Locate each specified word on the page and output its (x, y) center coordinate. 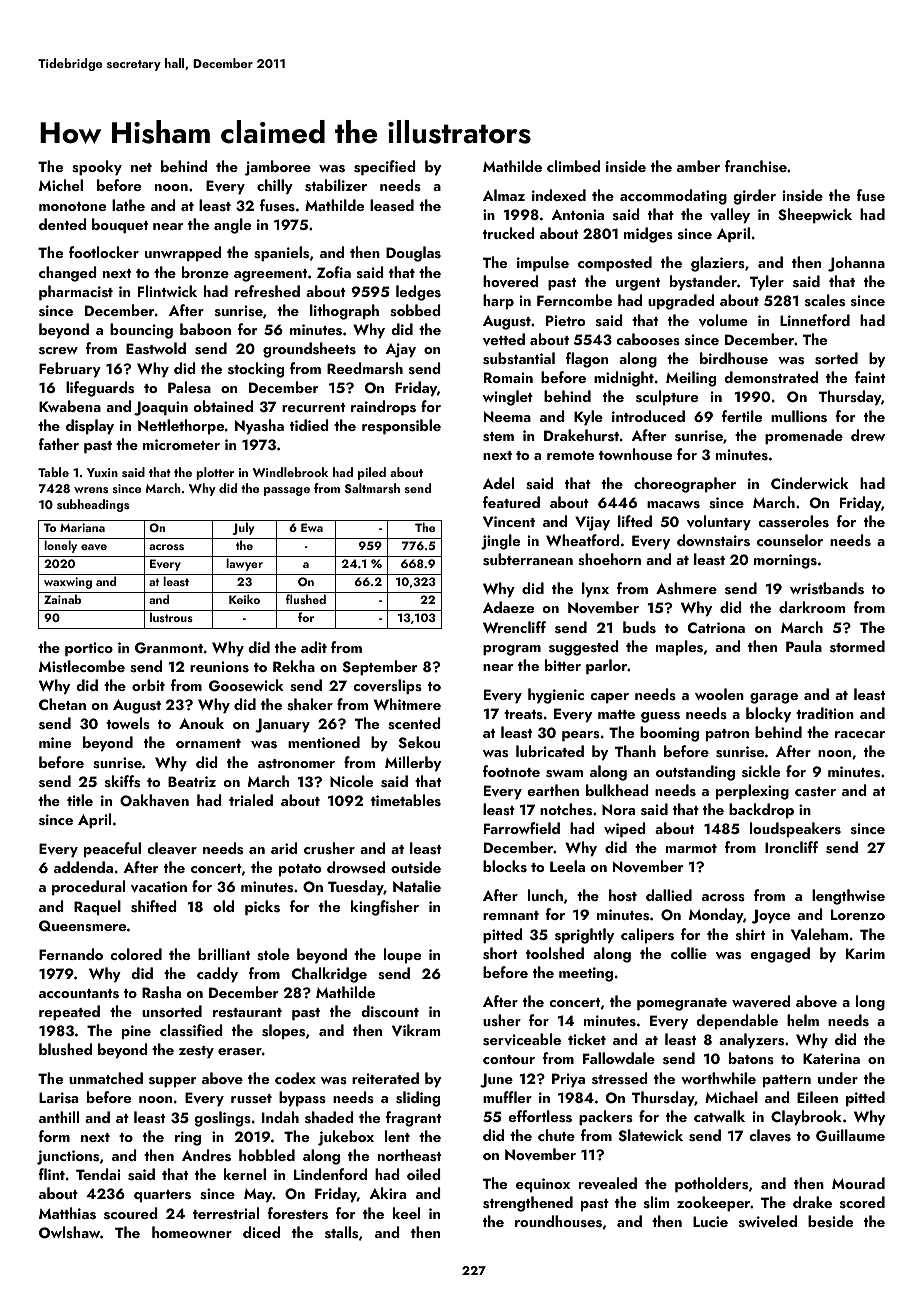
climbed (573, 166)
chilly (275, 187)
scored (862, 1202)
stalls (341, 1232)
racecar (860, 734)
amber (698, 166)
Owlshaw (69, 1232)
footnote (511, 771)
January (282, 725)
